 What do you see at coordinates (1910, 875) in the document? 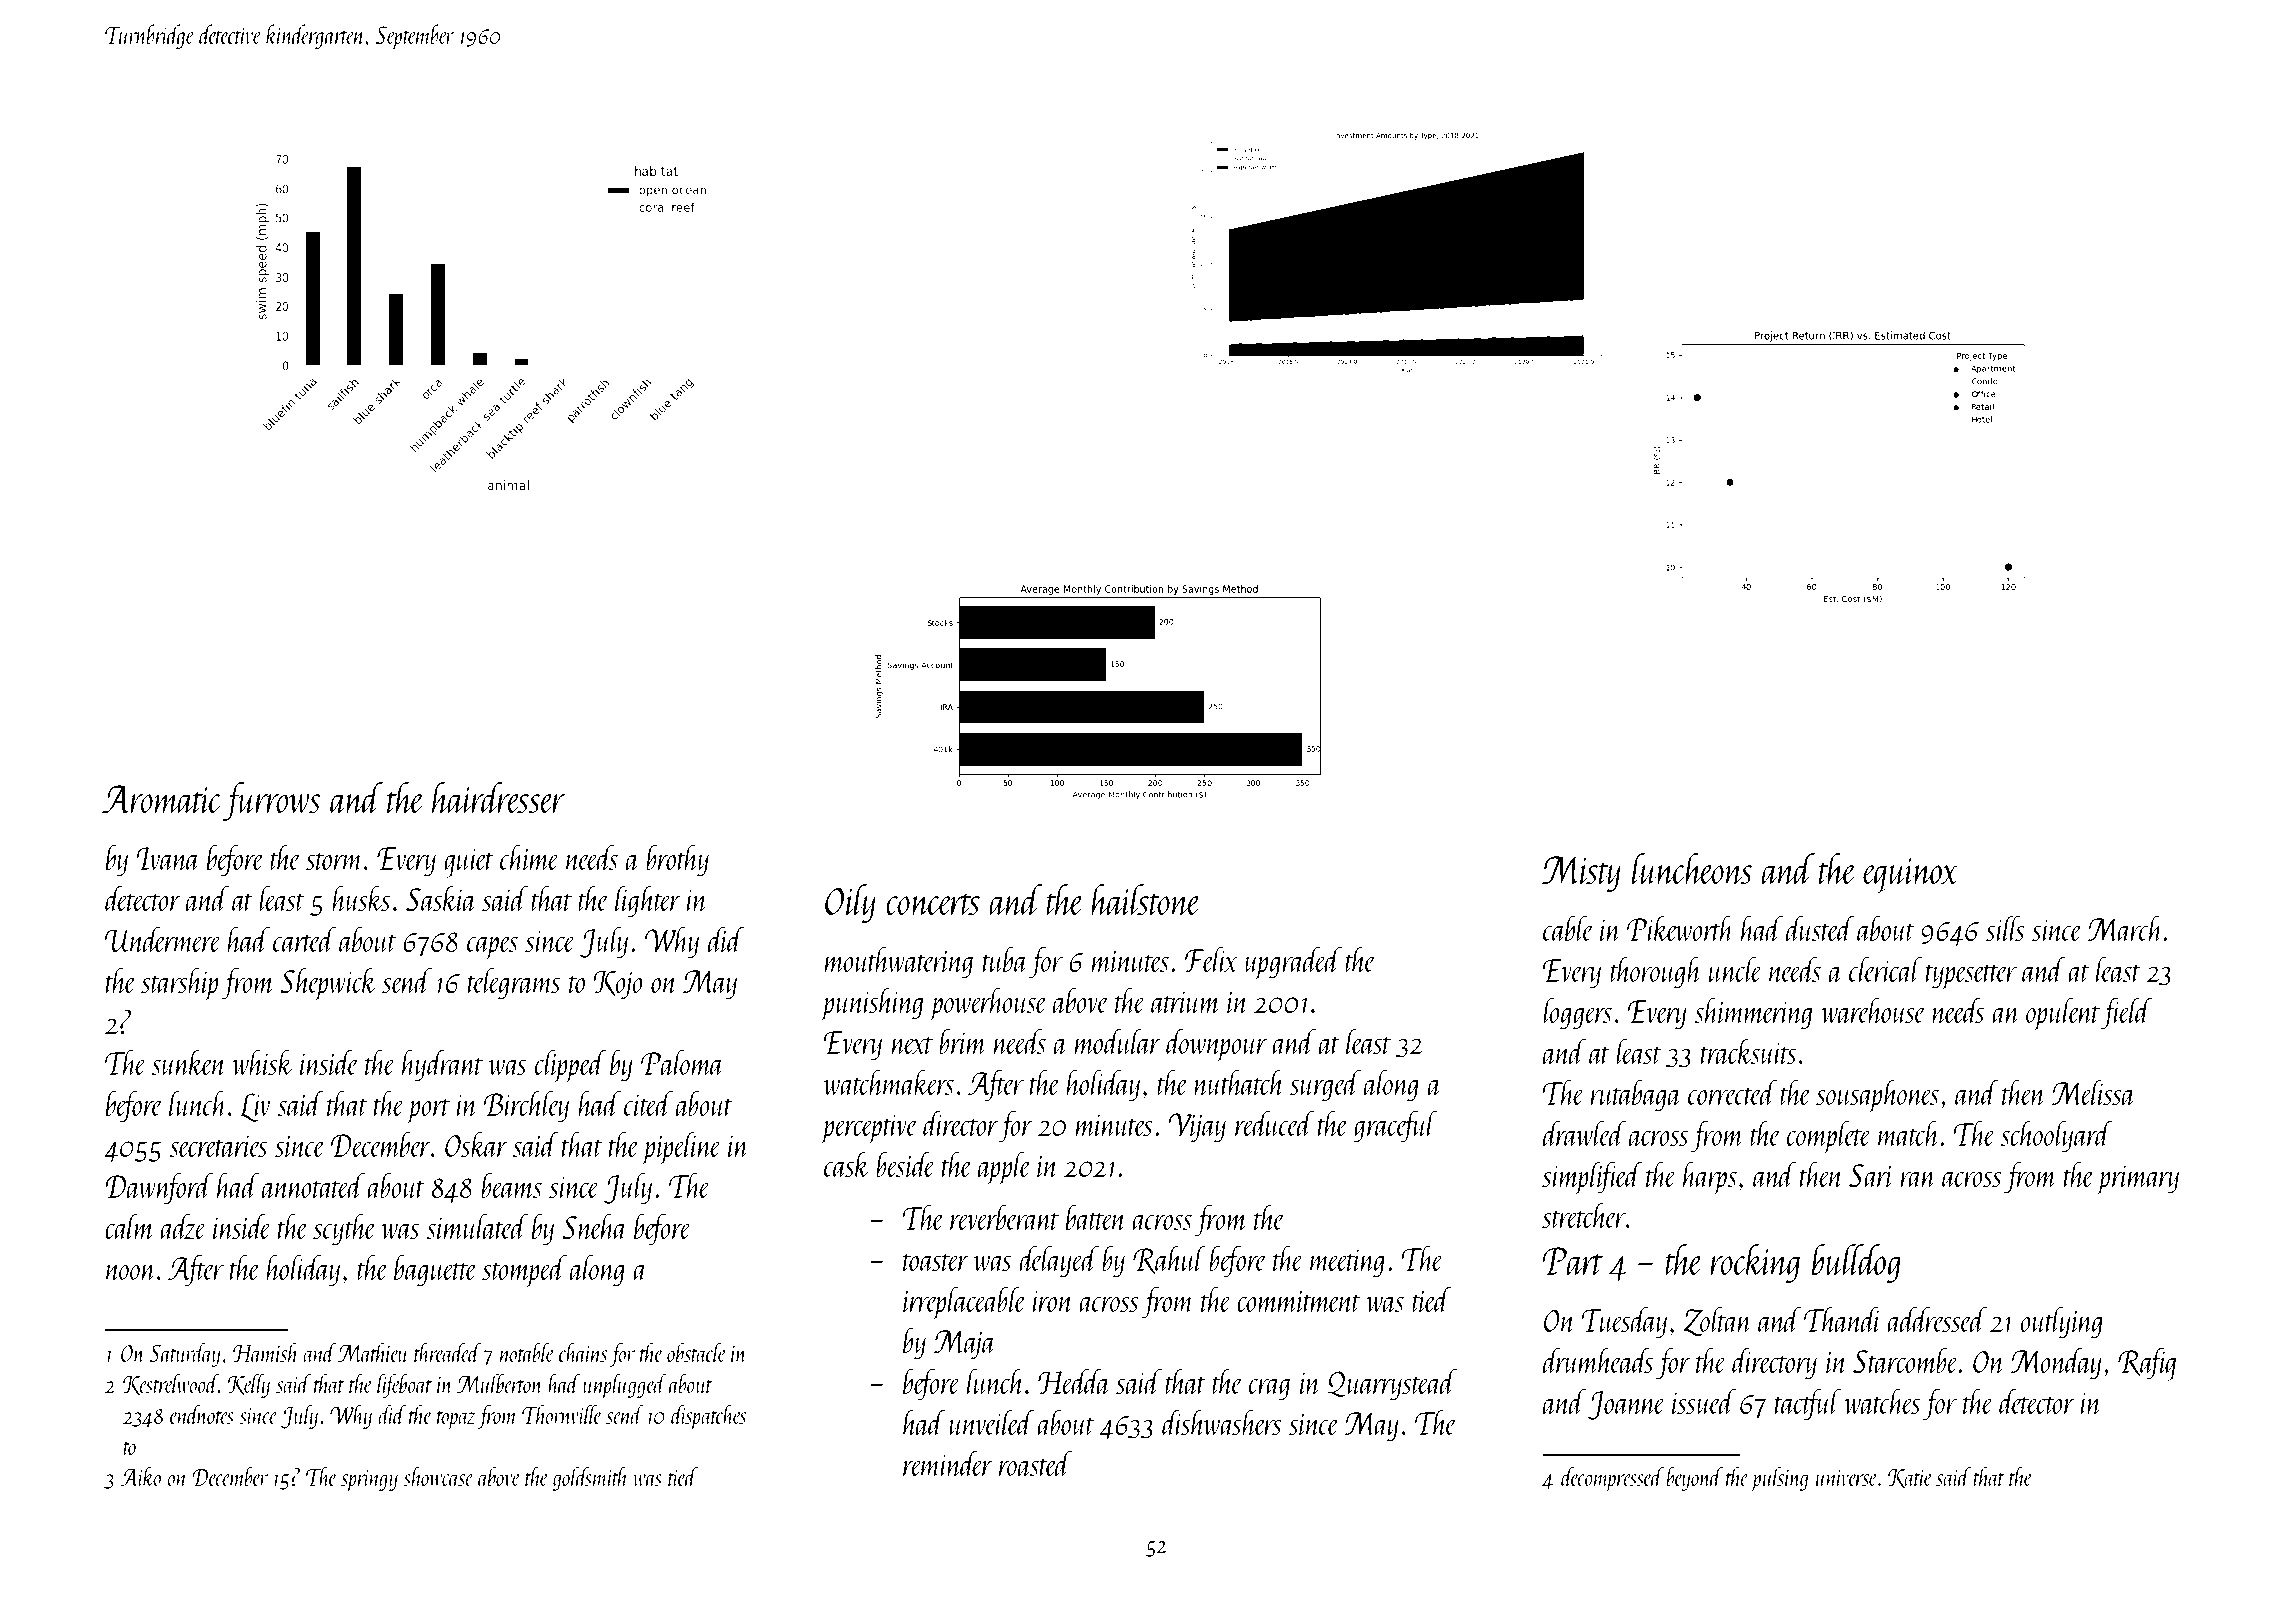
I see `equinox` at bounding box center [1910, 875].
